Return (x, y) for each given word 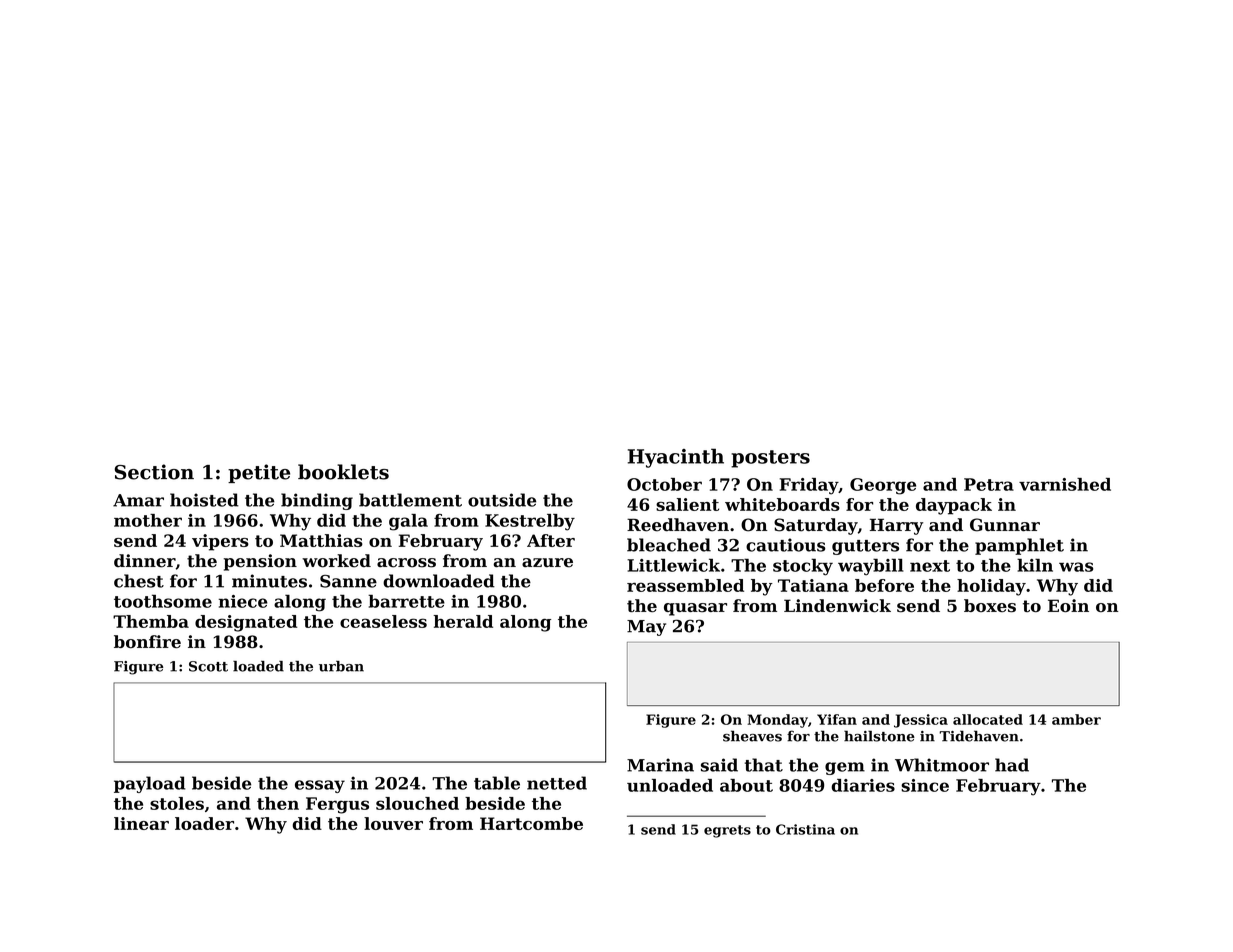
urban (341, 666)
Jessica (921, 721)
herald (463, 621)
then (278, 803)
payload (149, 784)
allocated (988, 719)
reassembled (685, 585)
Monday (777, 721)
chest (139, 581)
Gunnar (1005, 525)
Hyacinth (676, 458)
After (551, 540)
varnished (1065, 484)
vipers (220, 542)
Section (154, 472)
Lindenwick (837, 605)
